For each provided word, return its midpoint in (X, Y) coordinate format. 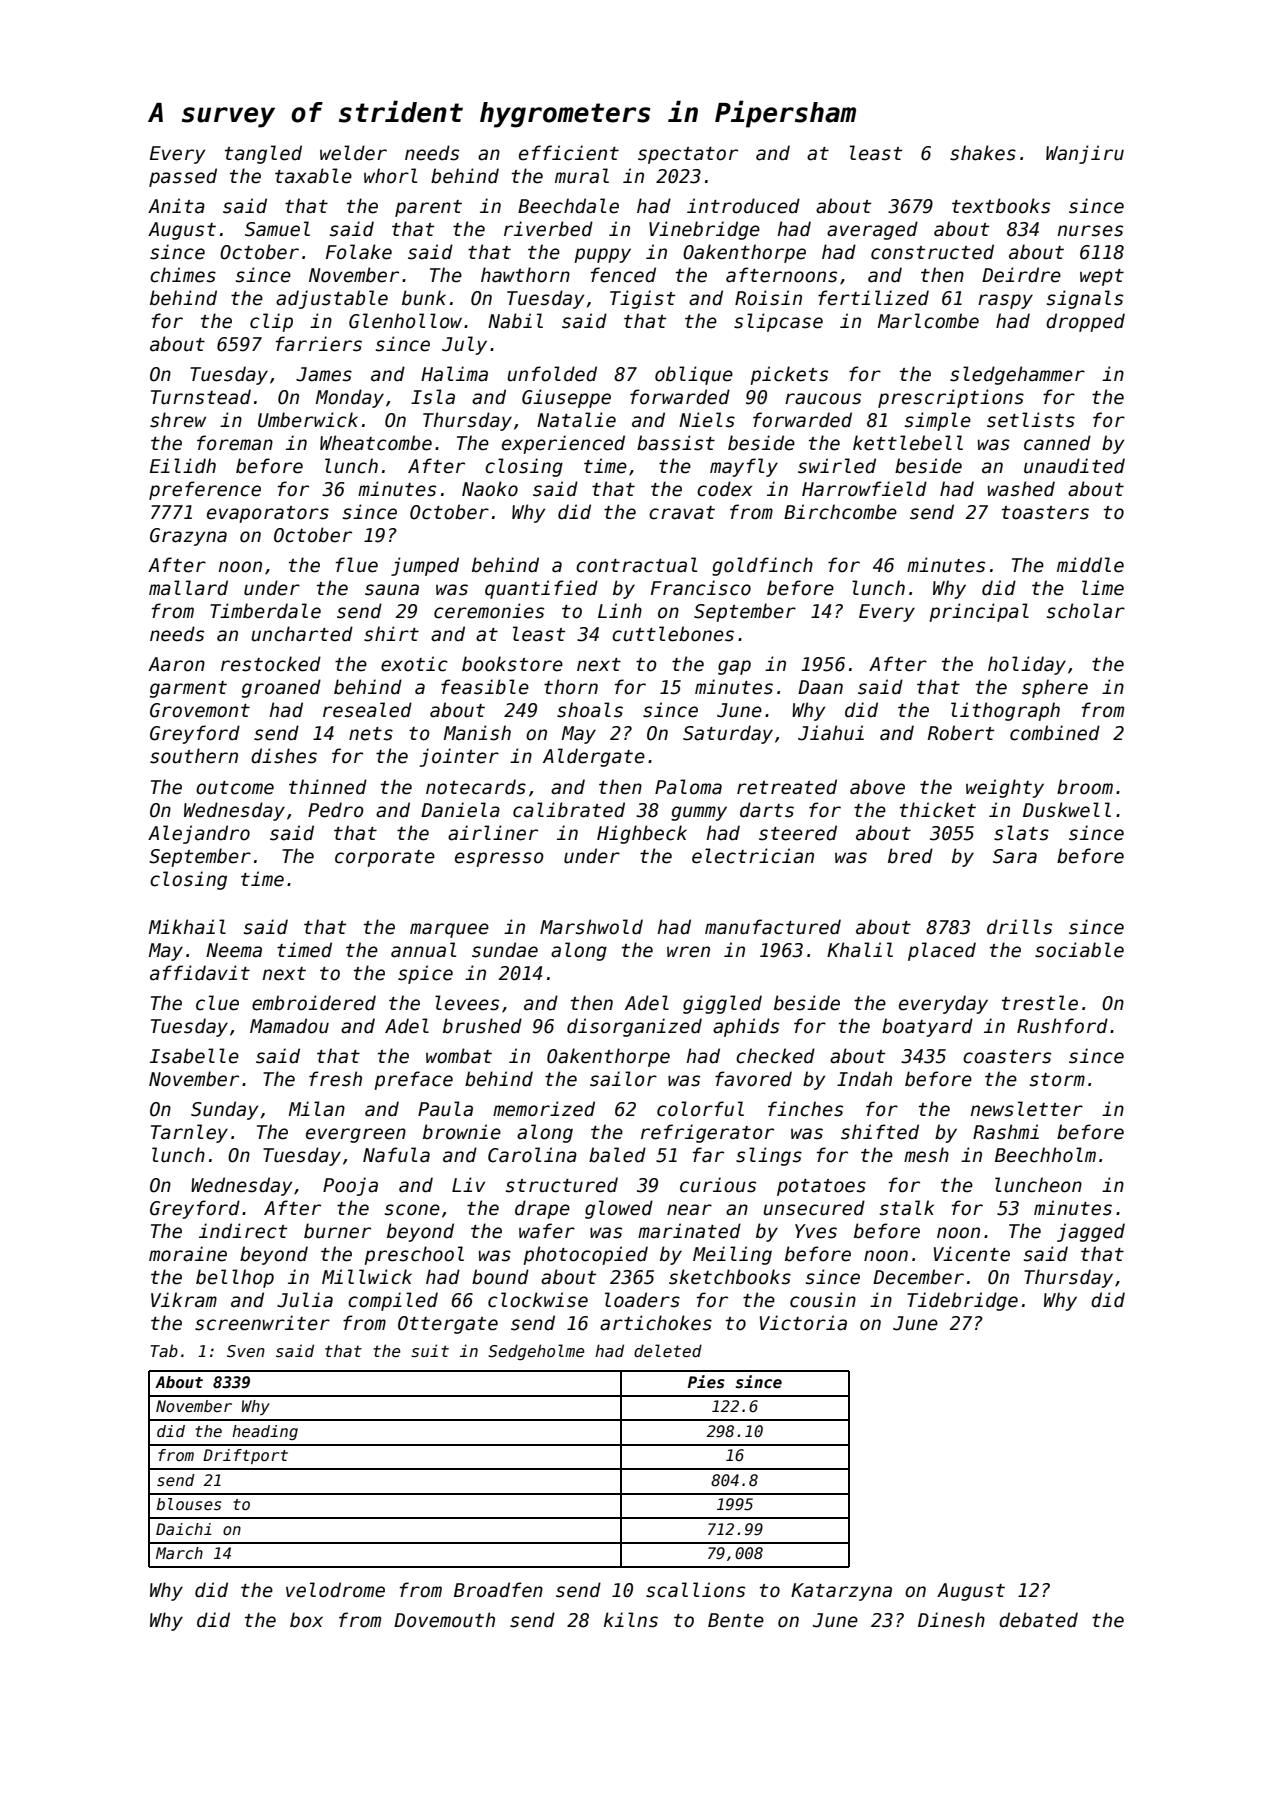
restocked (271, 664)
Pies (706, 1381)
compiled (393, 1301)
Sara (1015, 856)
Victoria (803, 1323)
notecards (476, 787)
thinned (328, 787)
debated (1038, 1620)
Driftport (245, 1456)
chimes (183, 275)
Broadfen (498, 1590)
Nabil (515, 321)
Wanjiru (1085, 154)
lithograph (1005, 711)
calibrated (569, 810)
